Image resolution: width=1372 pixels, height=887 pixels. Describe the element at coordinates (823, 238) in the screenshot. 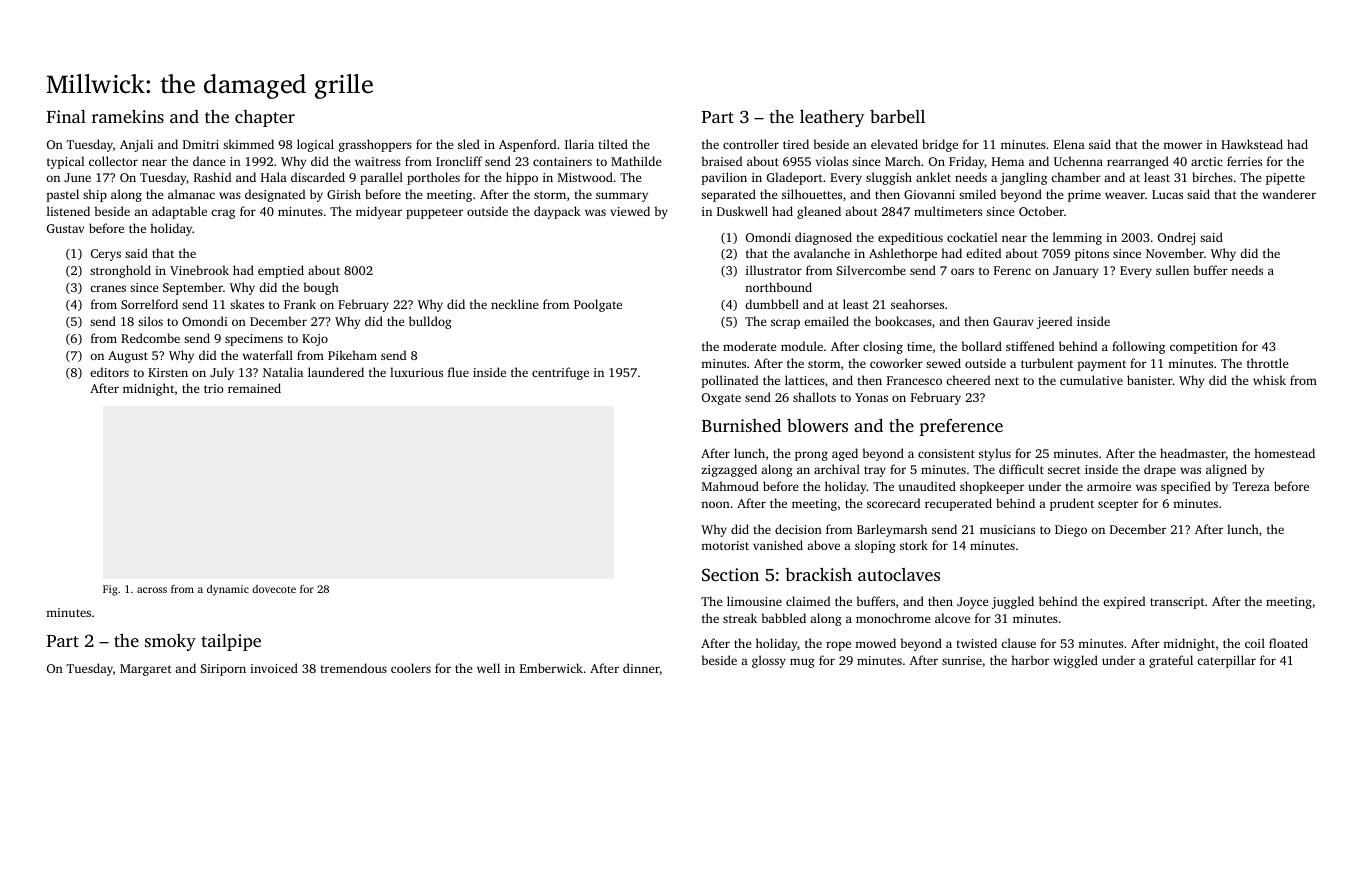

I see `diagnosed` at that location.
